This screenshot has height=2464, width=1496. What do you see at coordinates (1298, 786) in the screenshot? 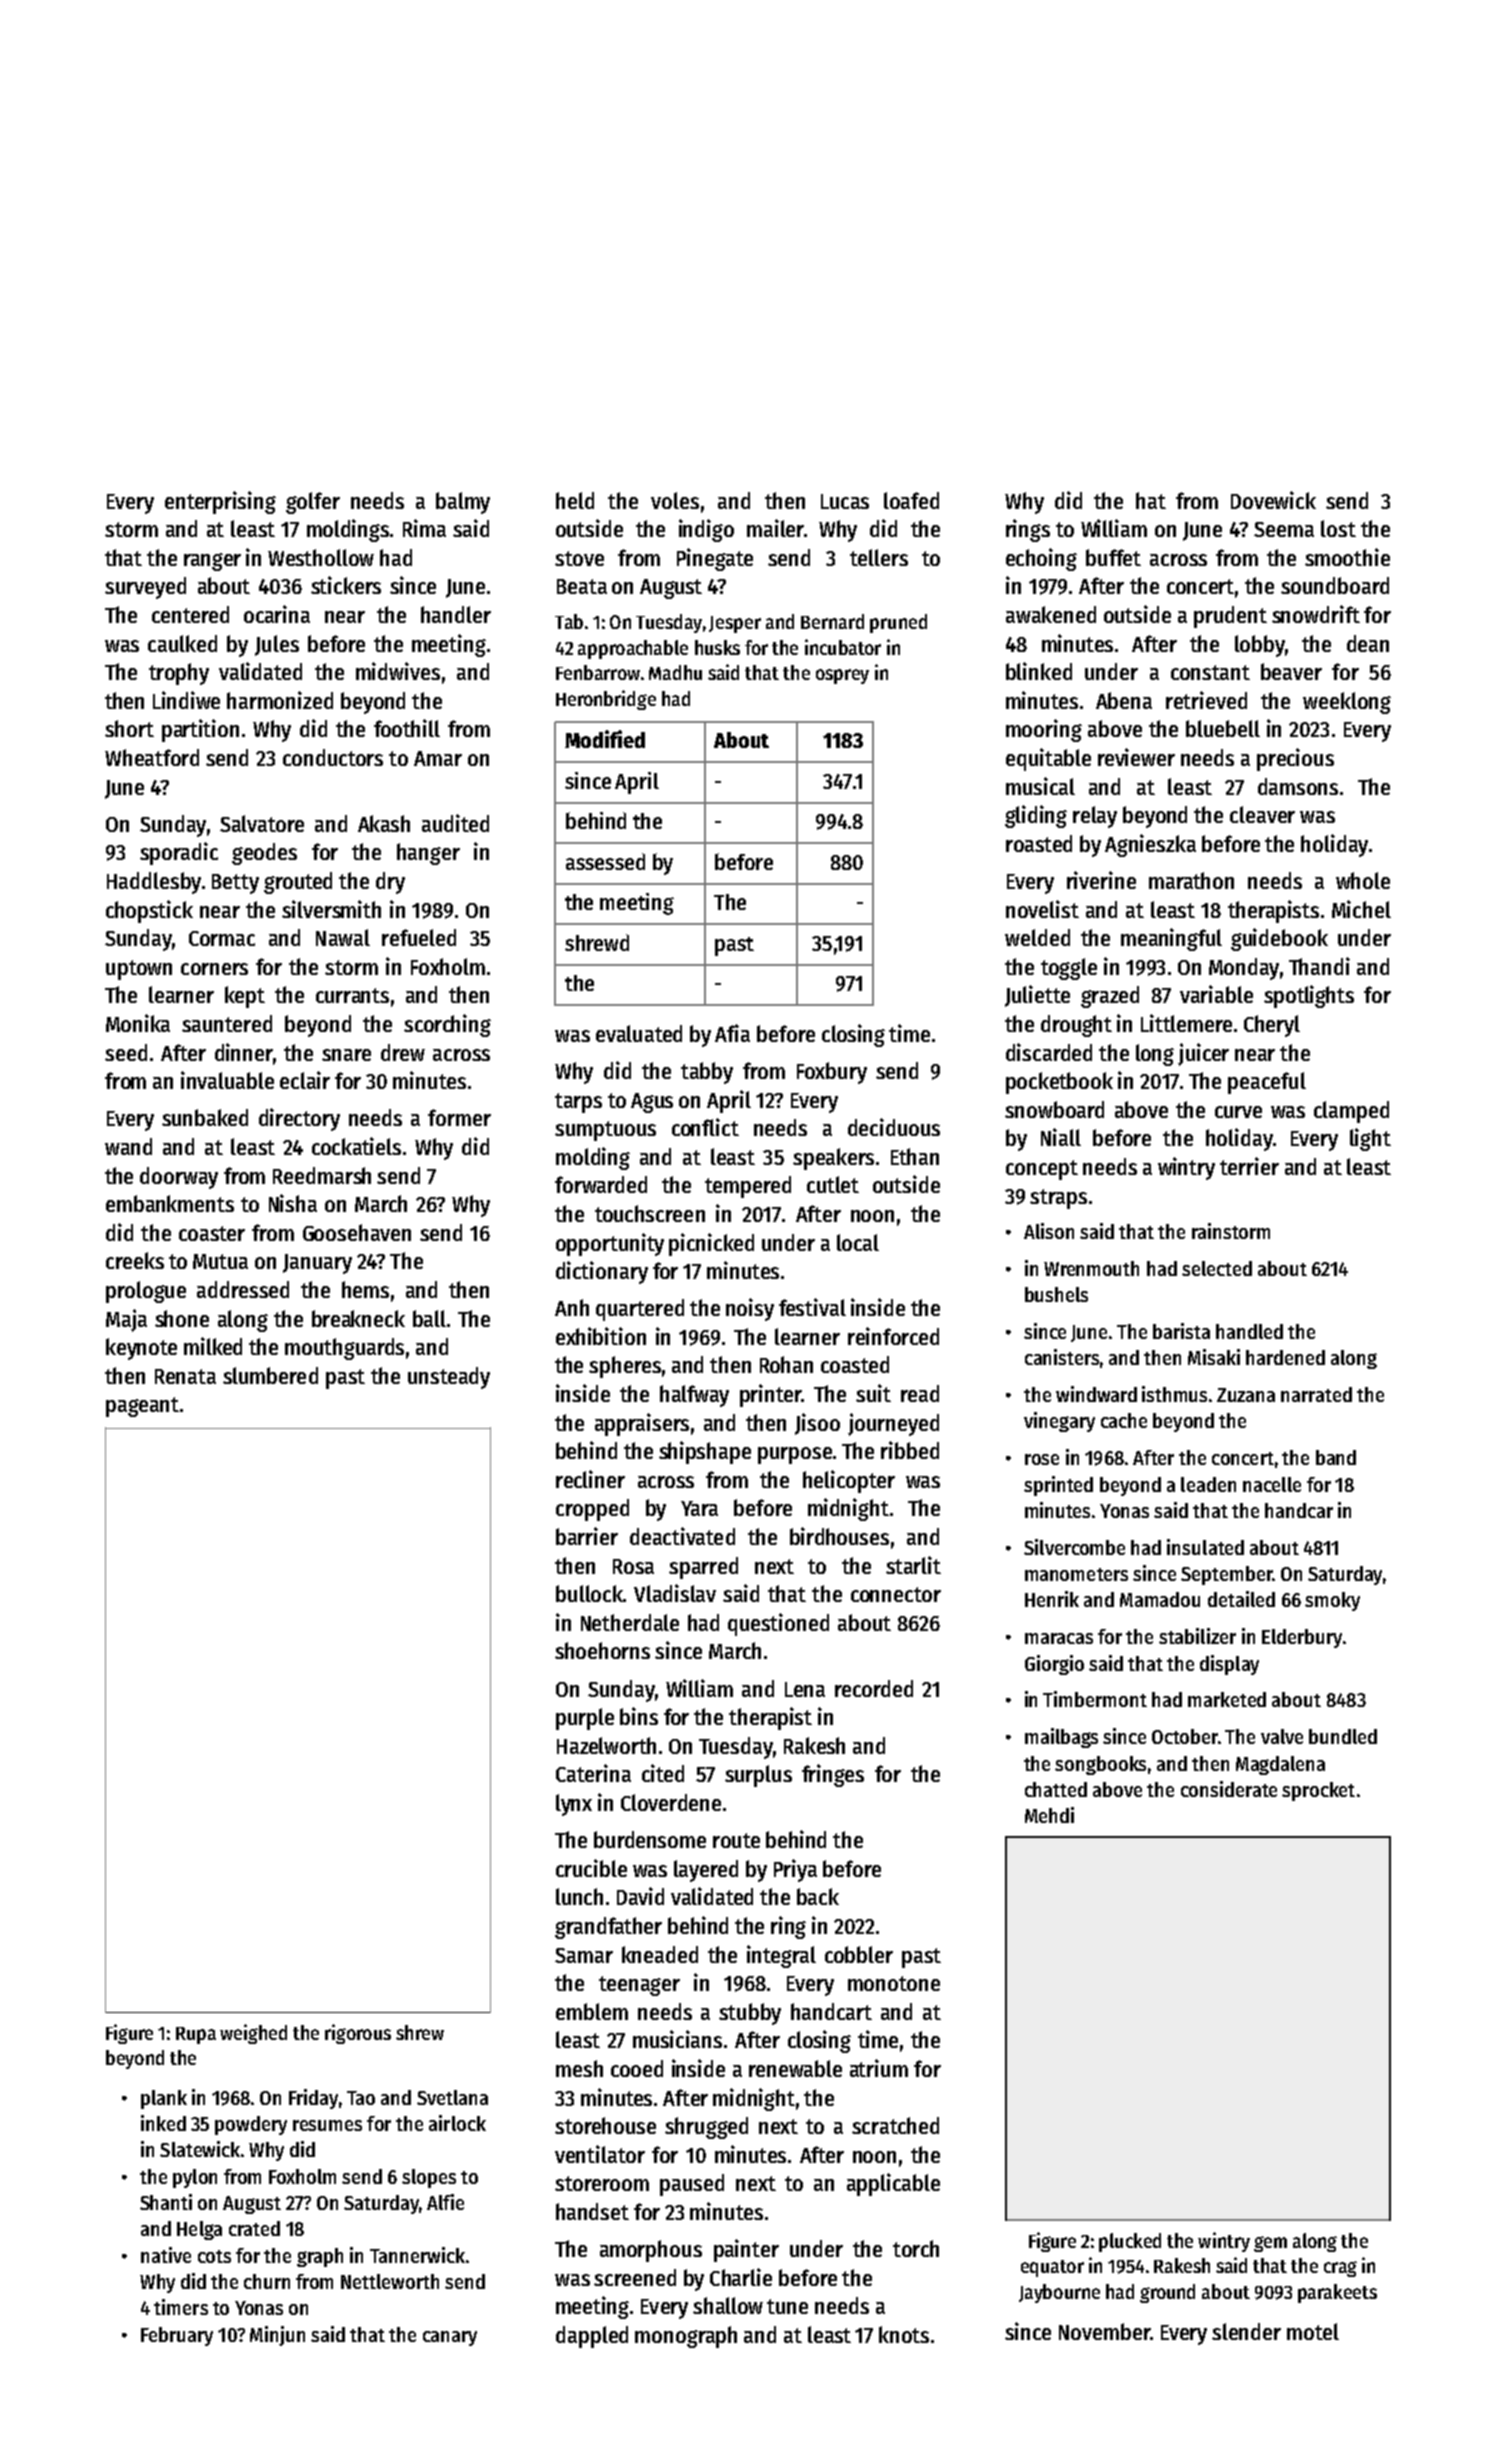
I see `damsons` at bounding box center [1298, 786].
